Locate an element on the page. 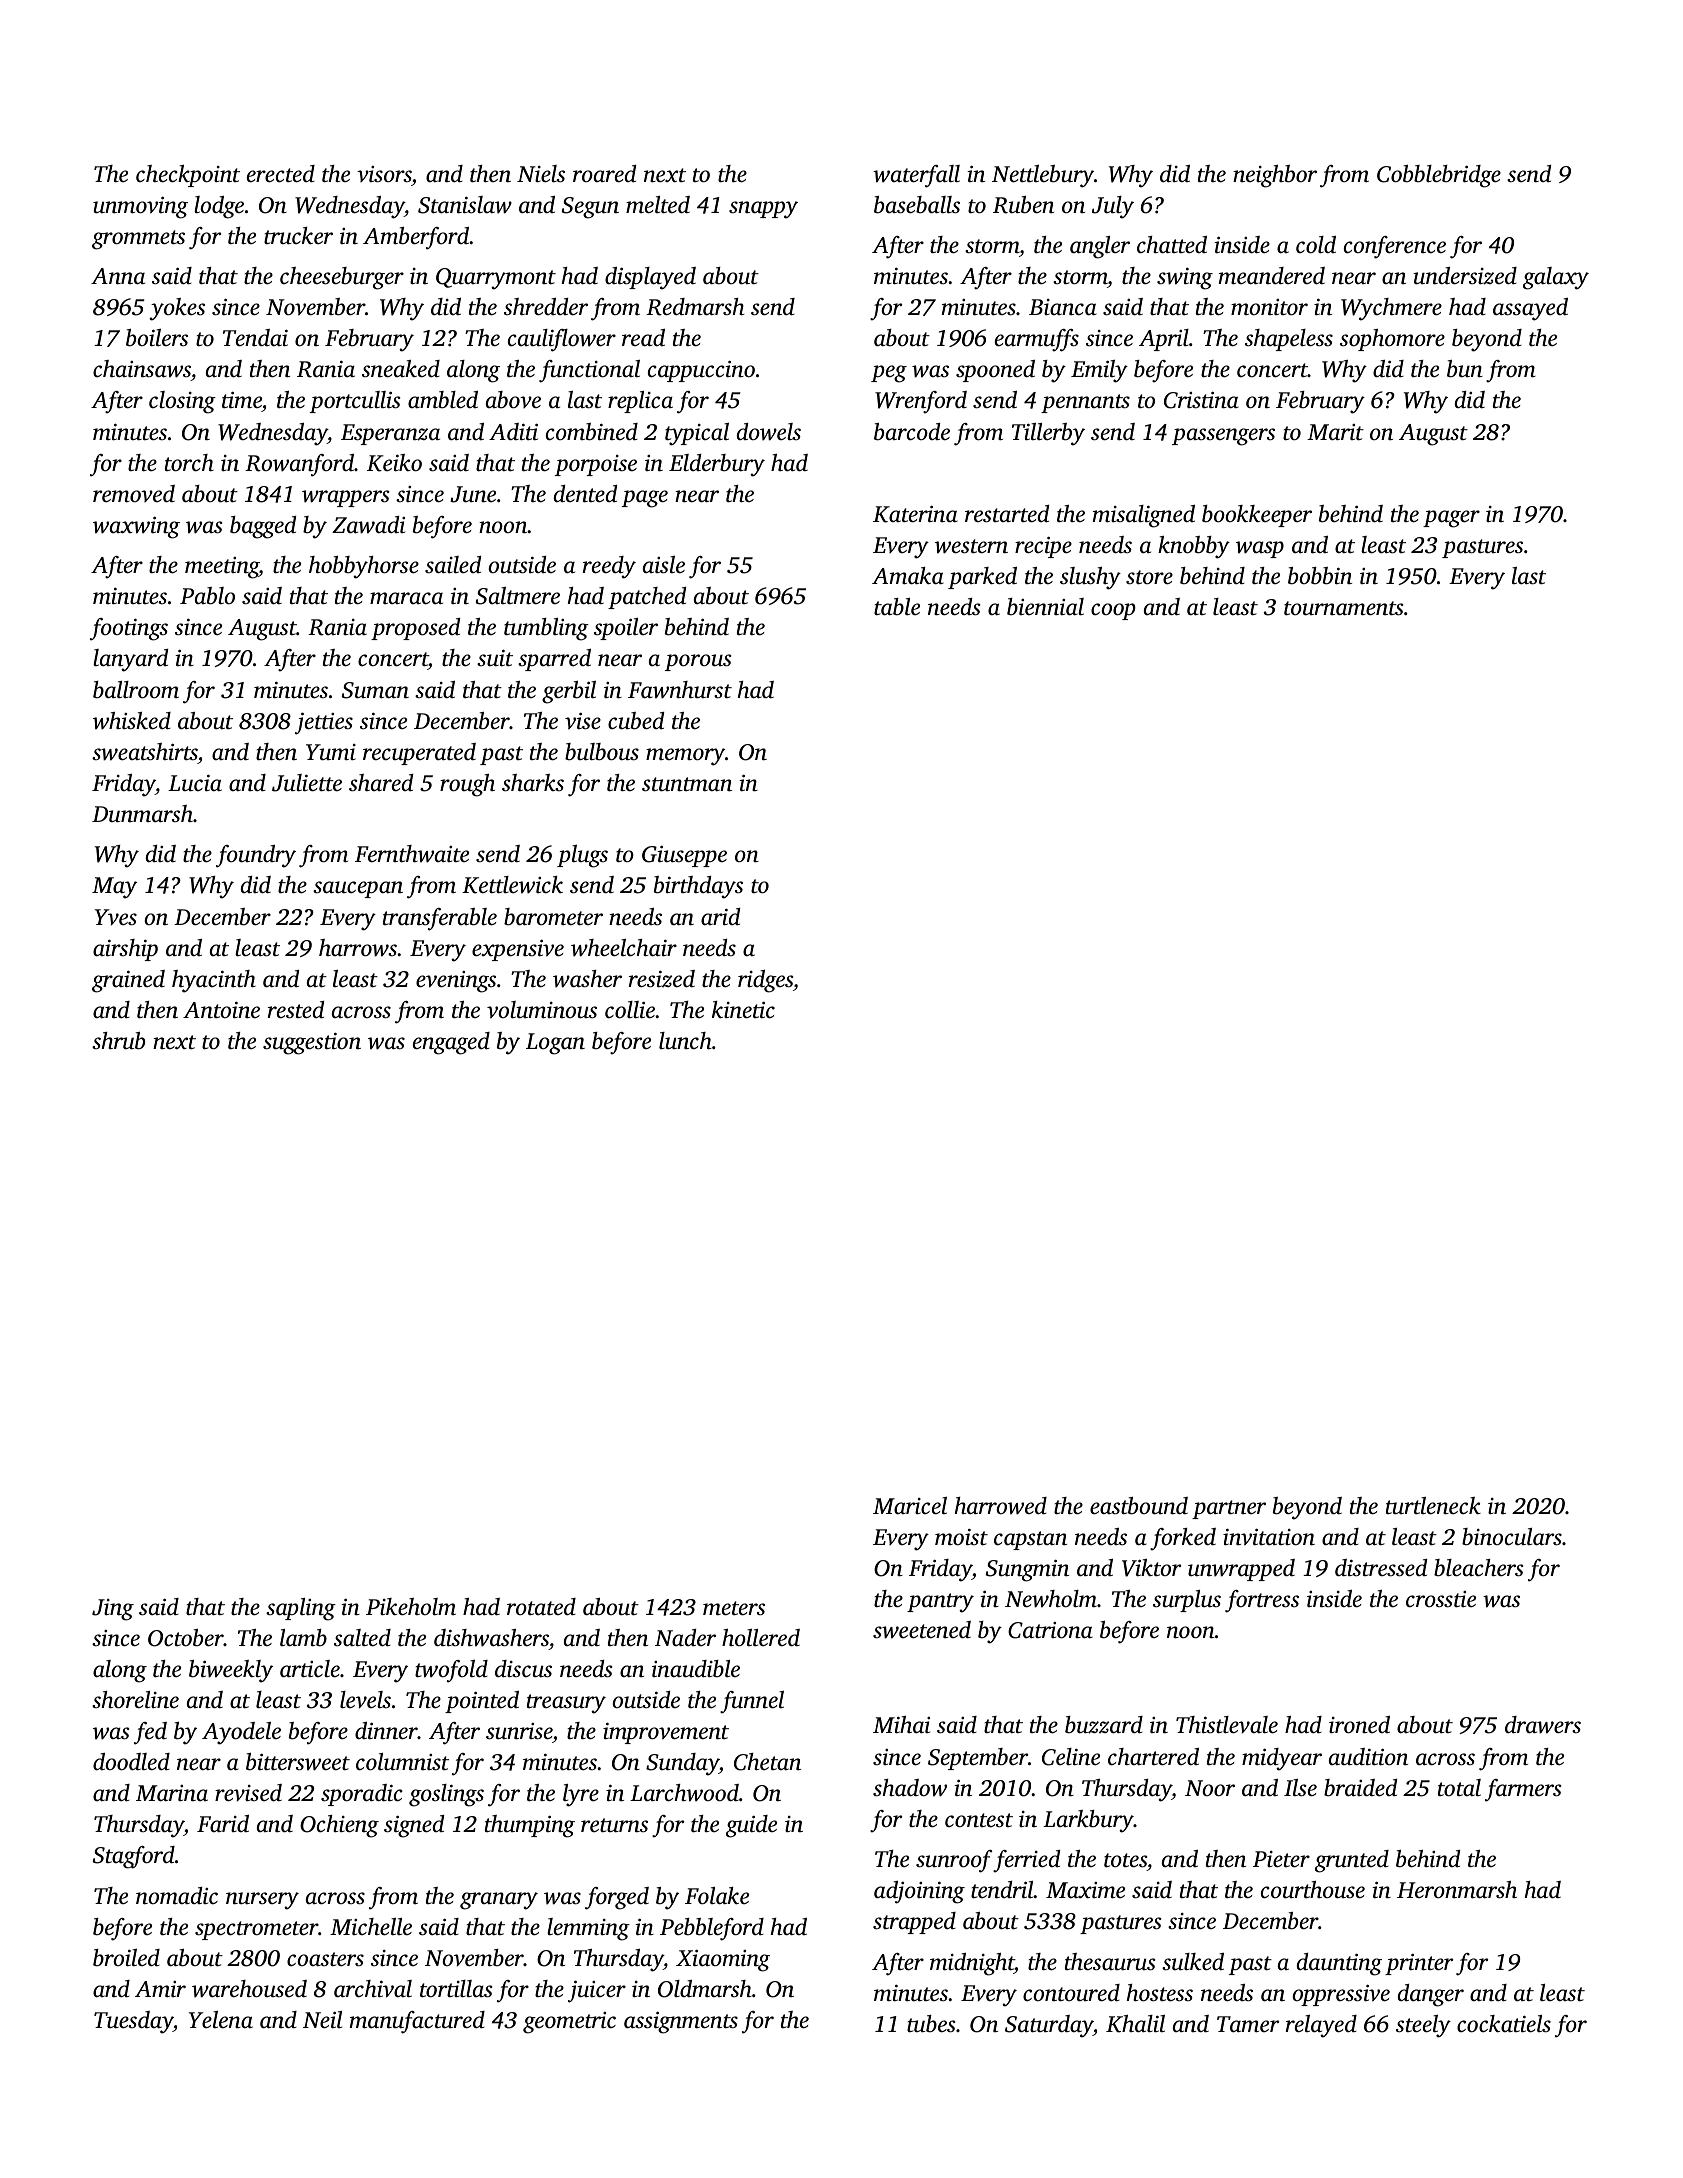 The height and width of the image is (2178, 1683). Pikeholm is located at coordinates (411, 1607).
